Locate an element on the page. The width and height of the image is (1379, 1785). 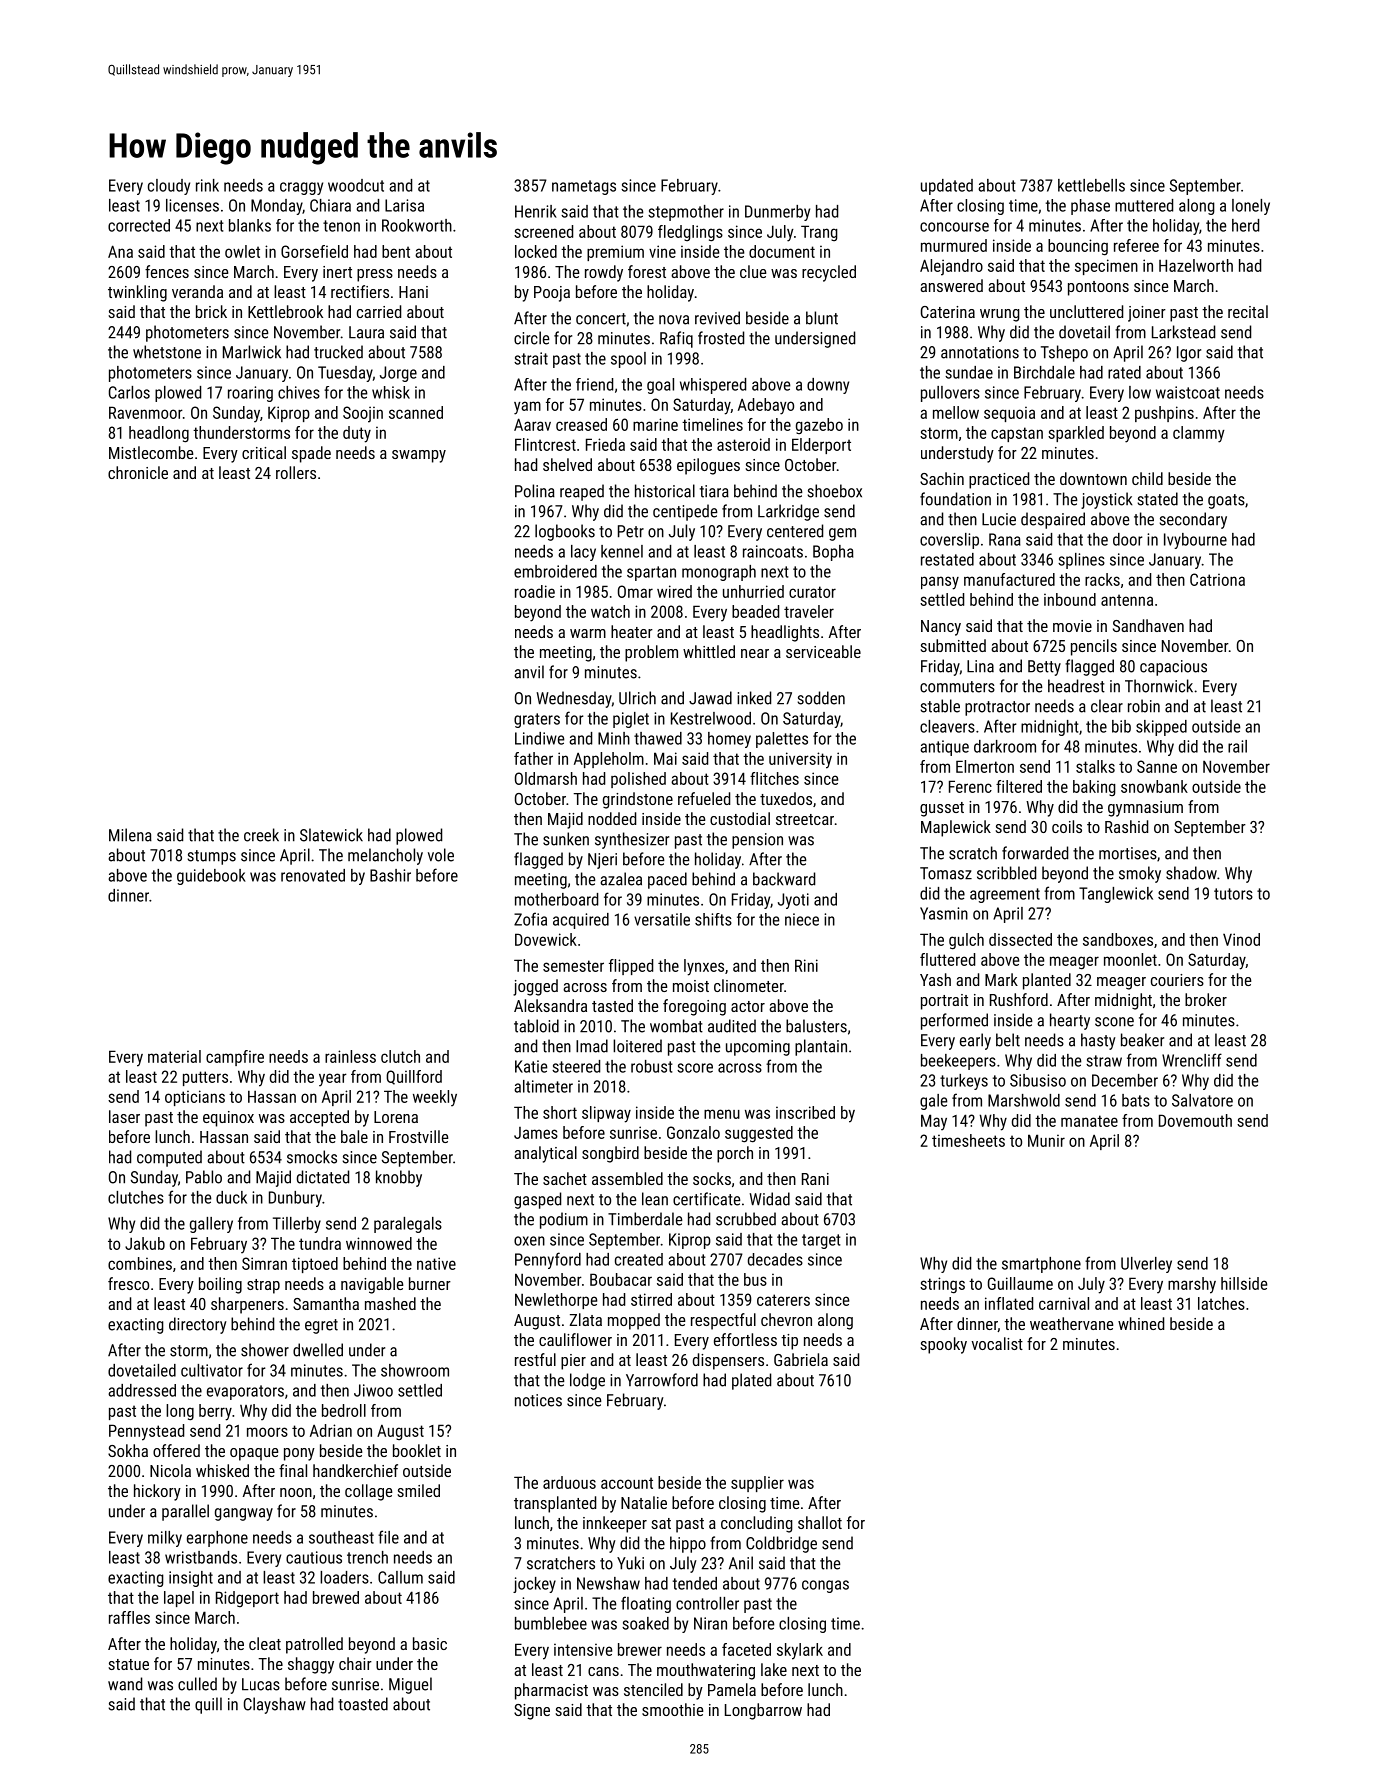
Milena is located at coordinates (130, 835).
